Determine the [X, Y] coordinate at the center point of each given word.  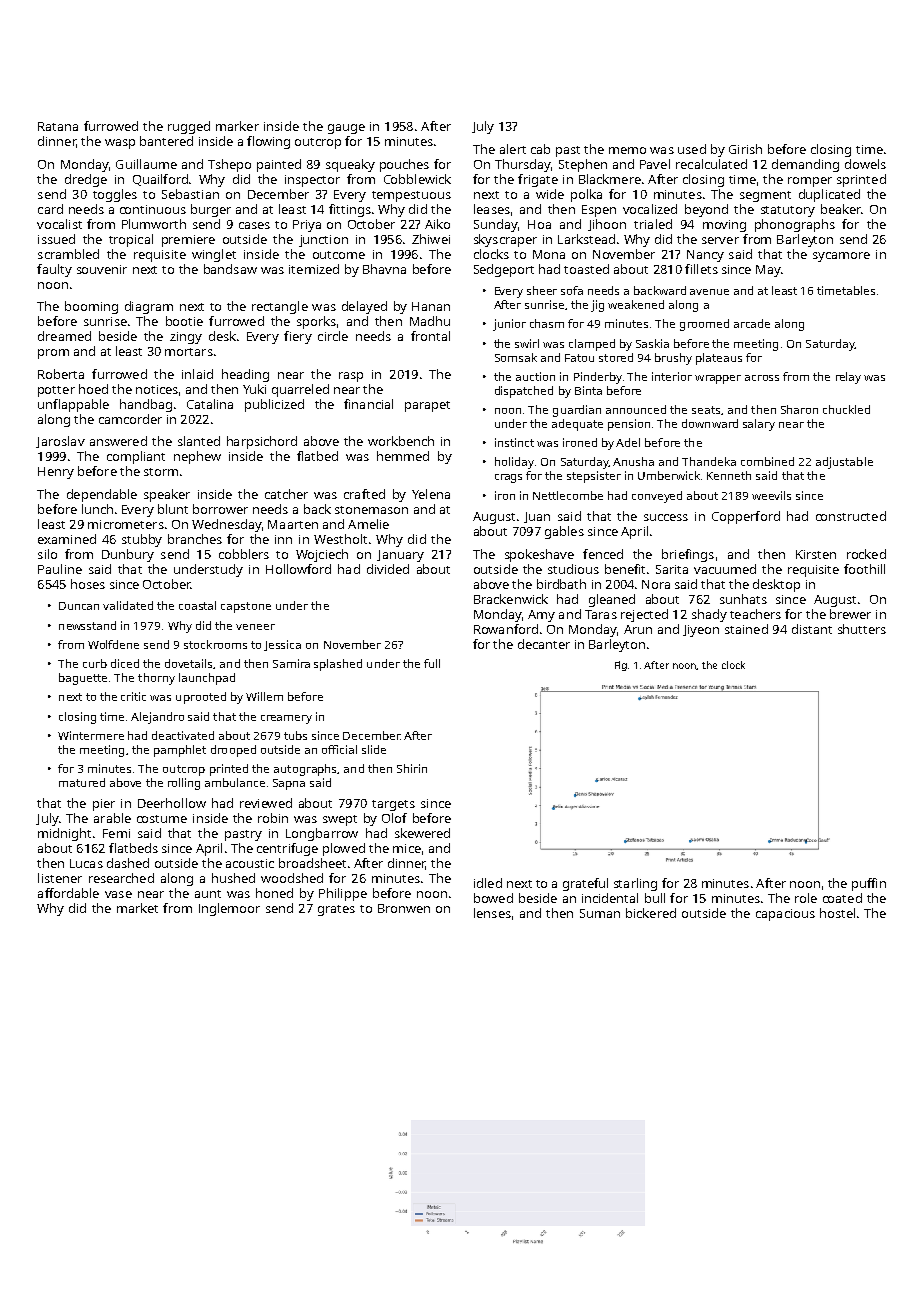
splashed [338, 665]
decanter [544, 644]
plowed [344, 849]
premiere [188, 241]
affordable [68, 893]
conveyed [657, 497]
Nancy [705, 256]
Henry [56, 473]
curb [95, 663]
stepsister [594, 477]
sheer [542, 290]
